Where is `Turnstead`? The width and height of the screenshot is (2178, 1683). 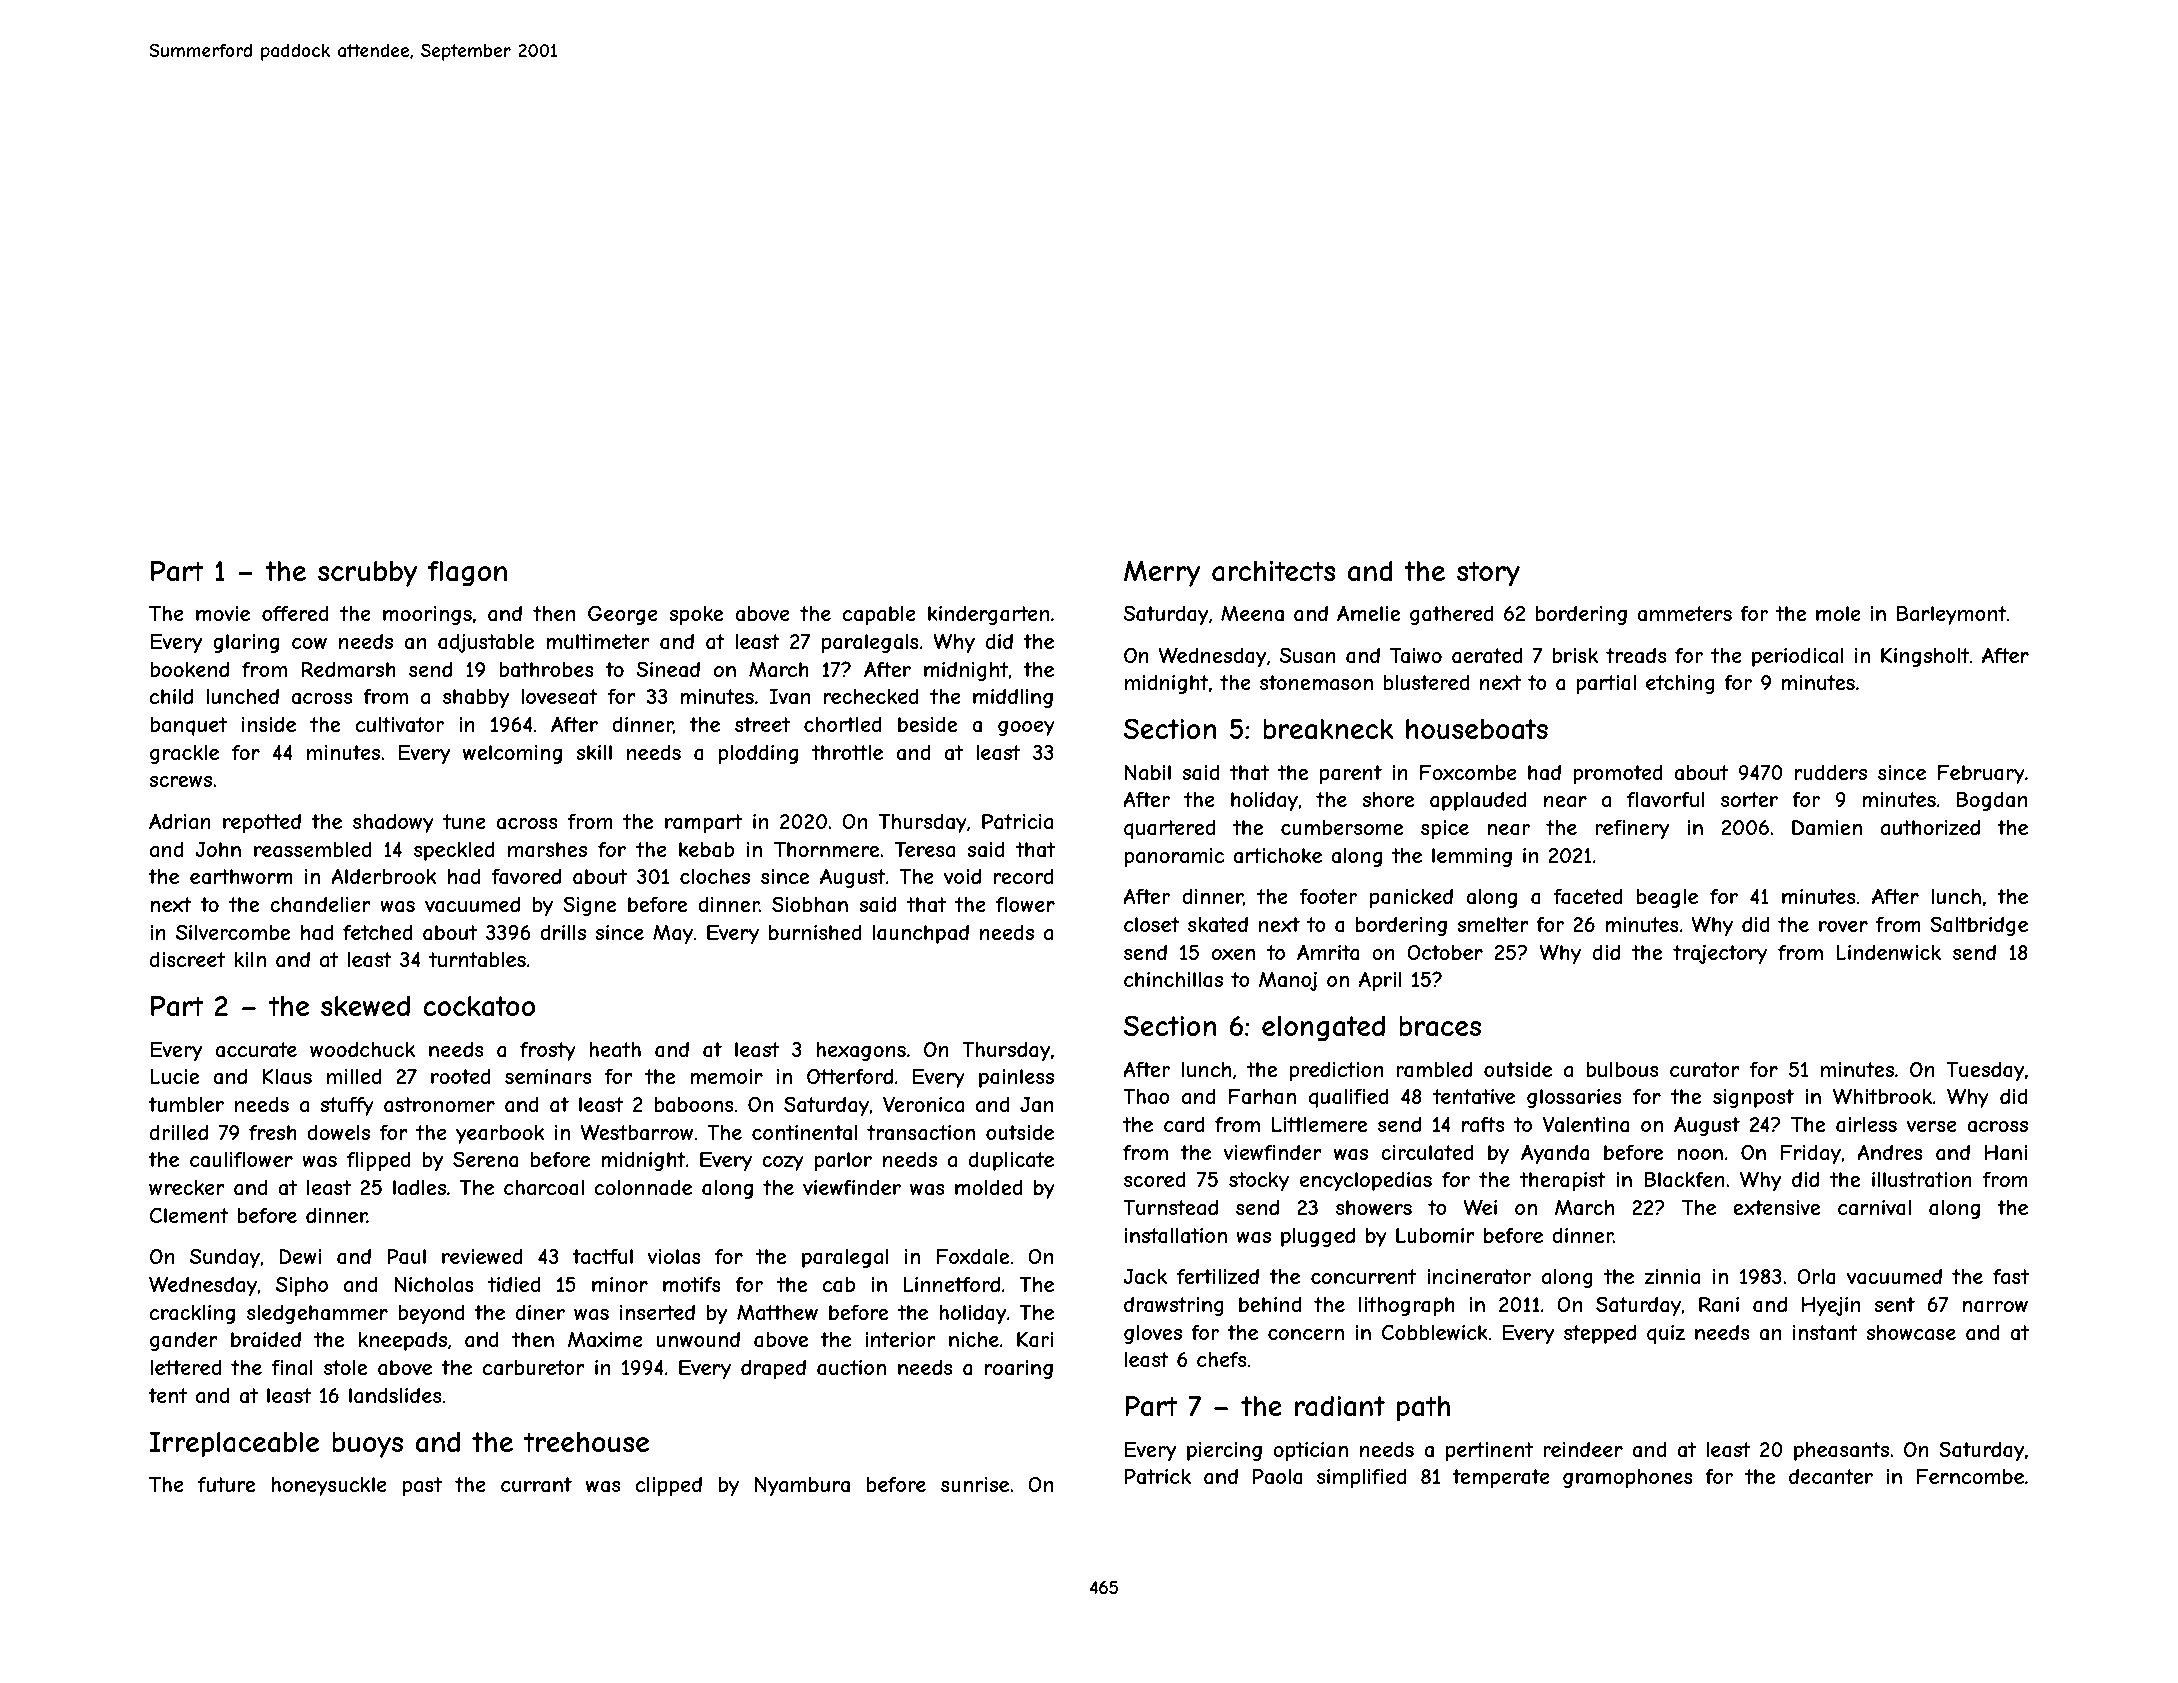 Turnstead is located at coordinates (1170, 1207).
